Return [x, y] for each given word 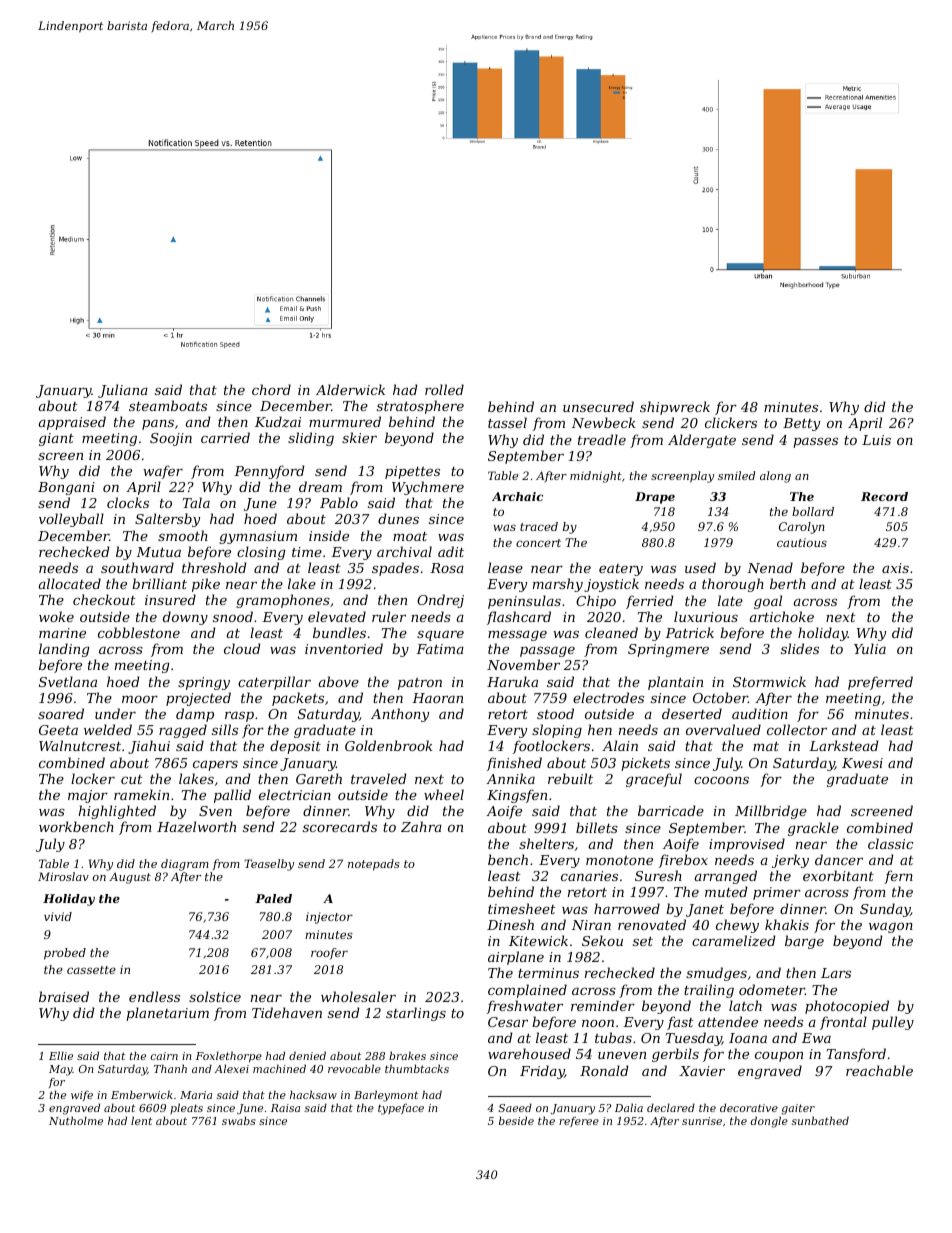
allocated [70, 583]
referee [579, 1122]
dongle [769, 1122]
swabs [239, 1120]
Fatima [440, 649]
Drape [655, 498]
